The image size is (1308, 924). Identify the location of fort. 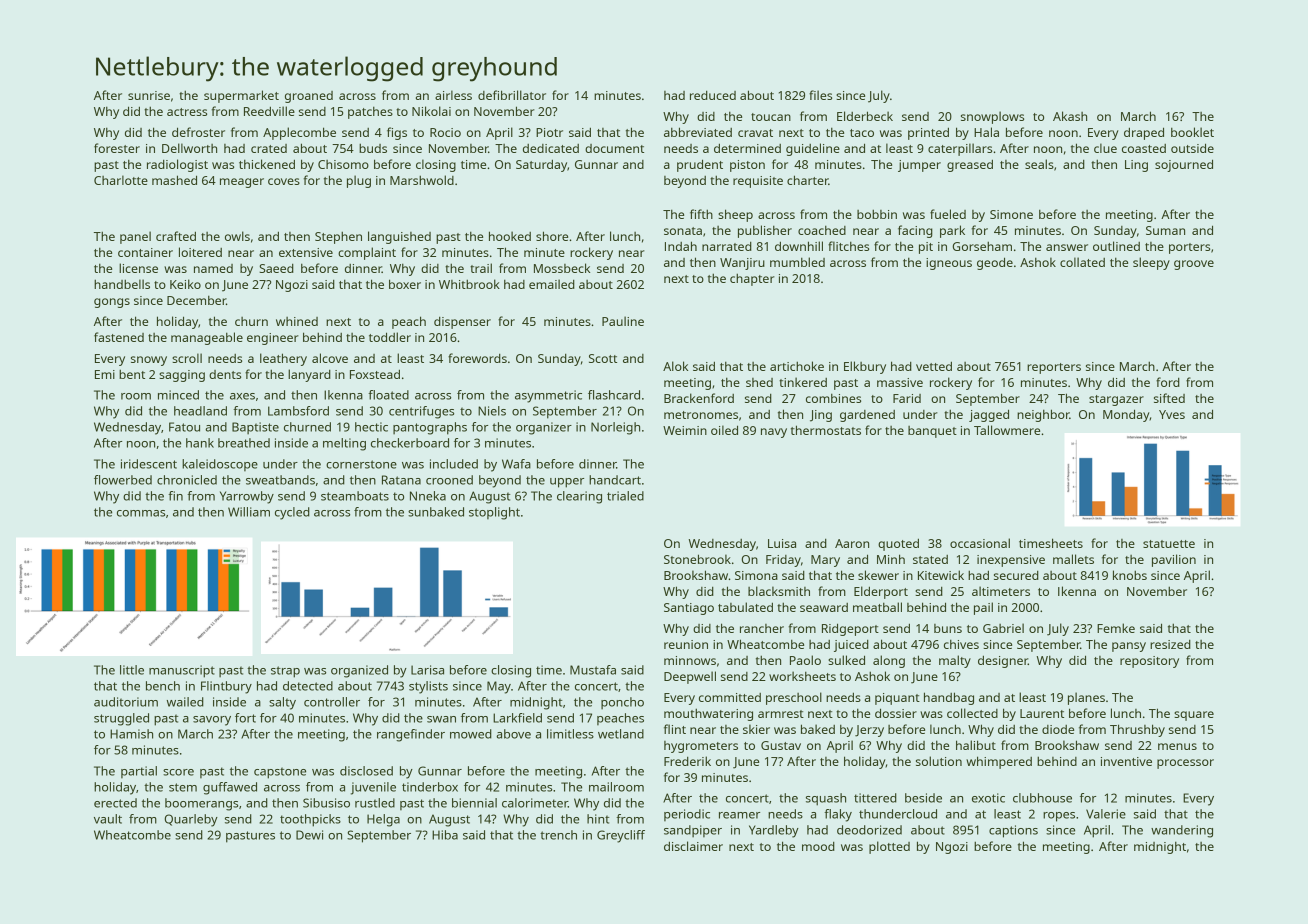
(245, 718).
